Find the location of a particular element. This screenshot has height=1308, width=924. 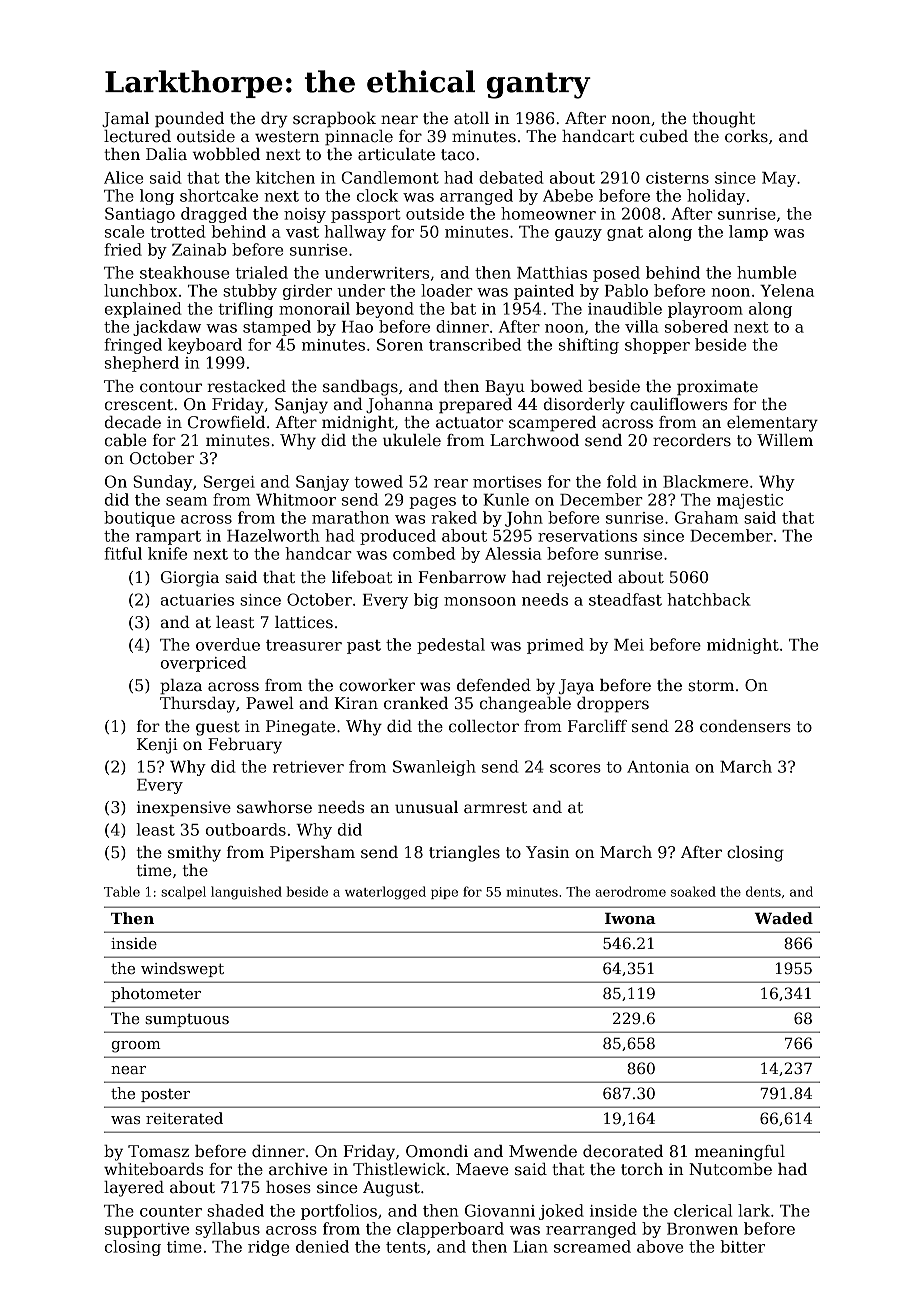

condensers is located at coordinates (745, 726).
